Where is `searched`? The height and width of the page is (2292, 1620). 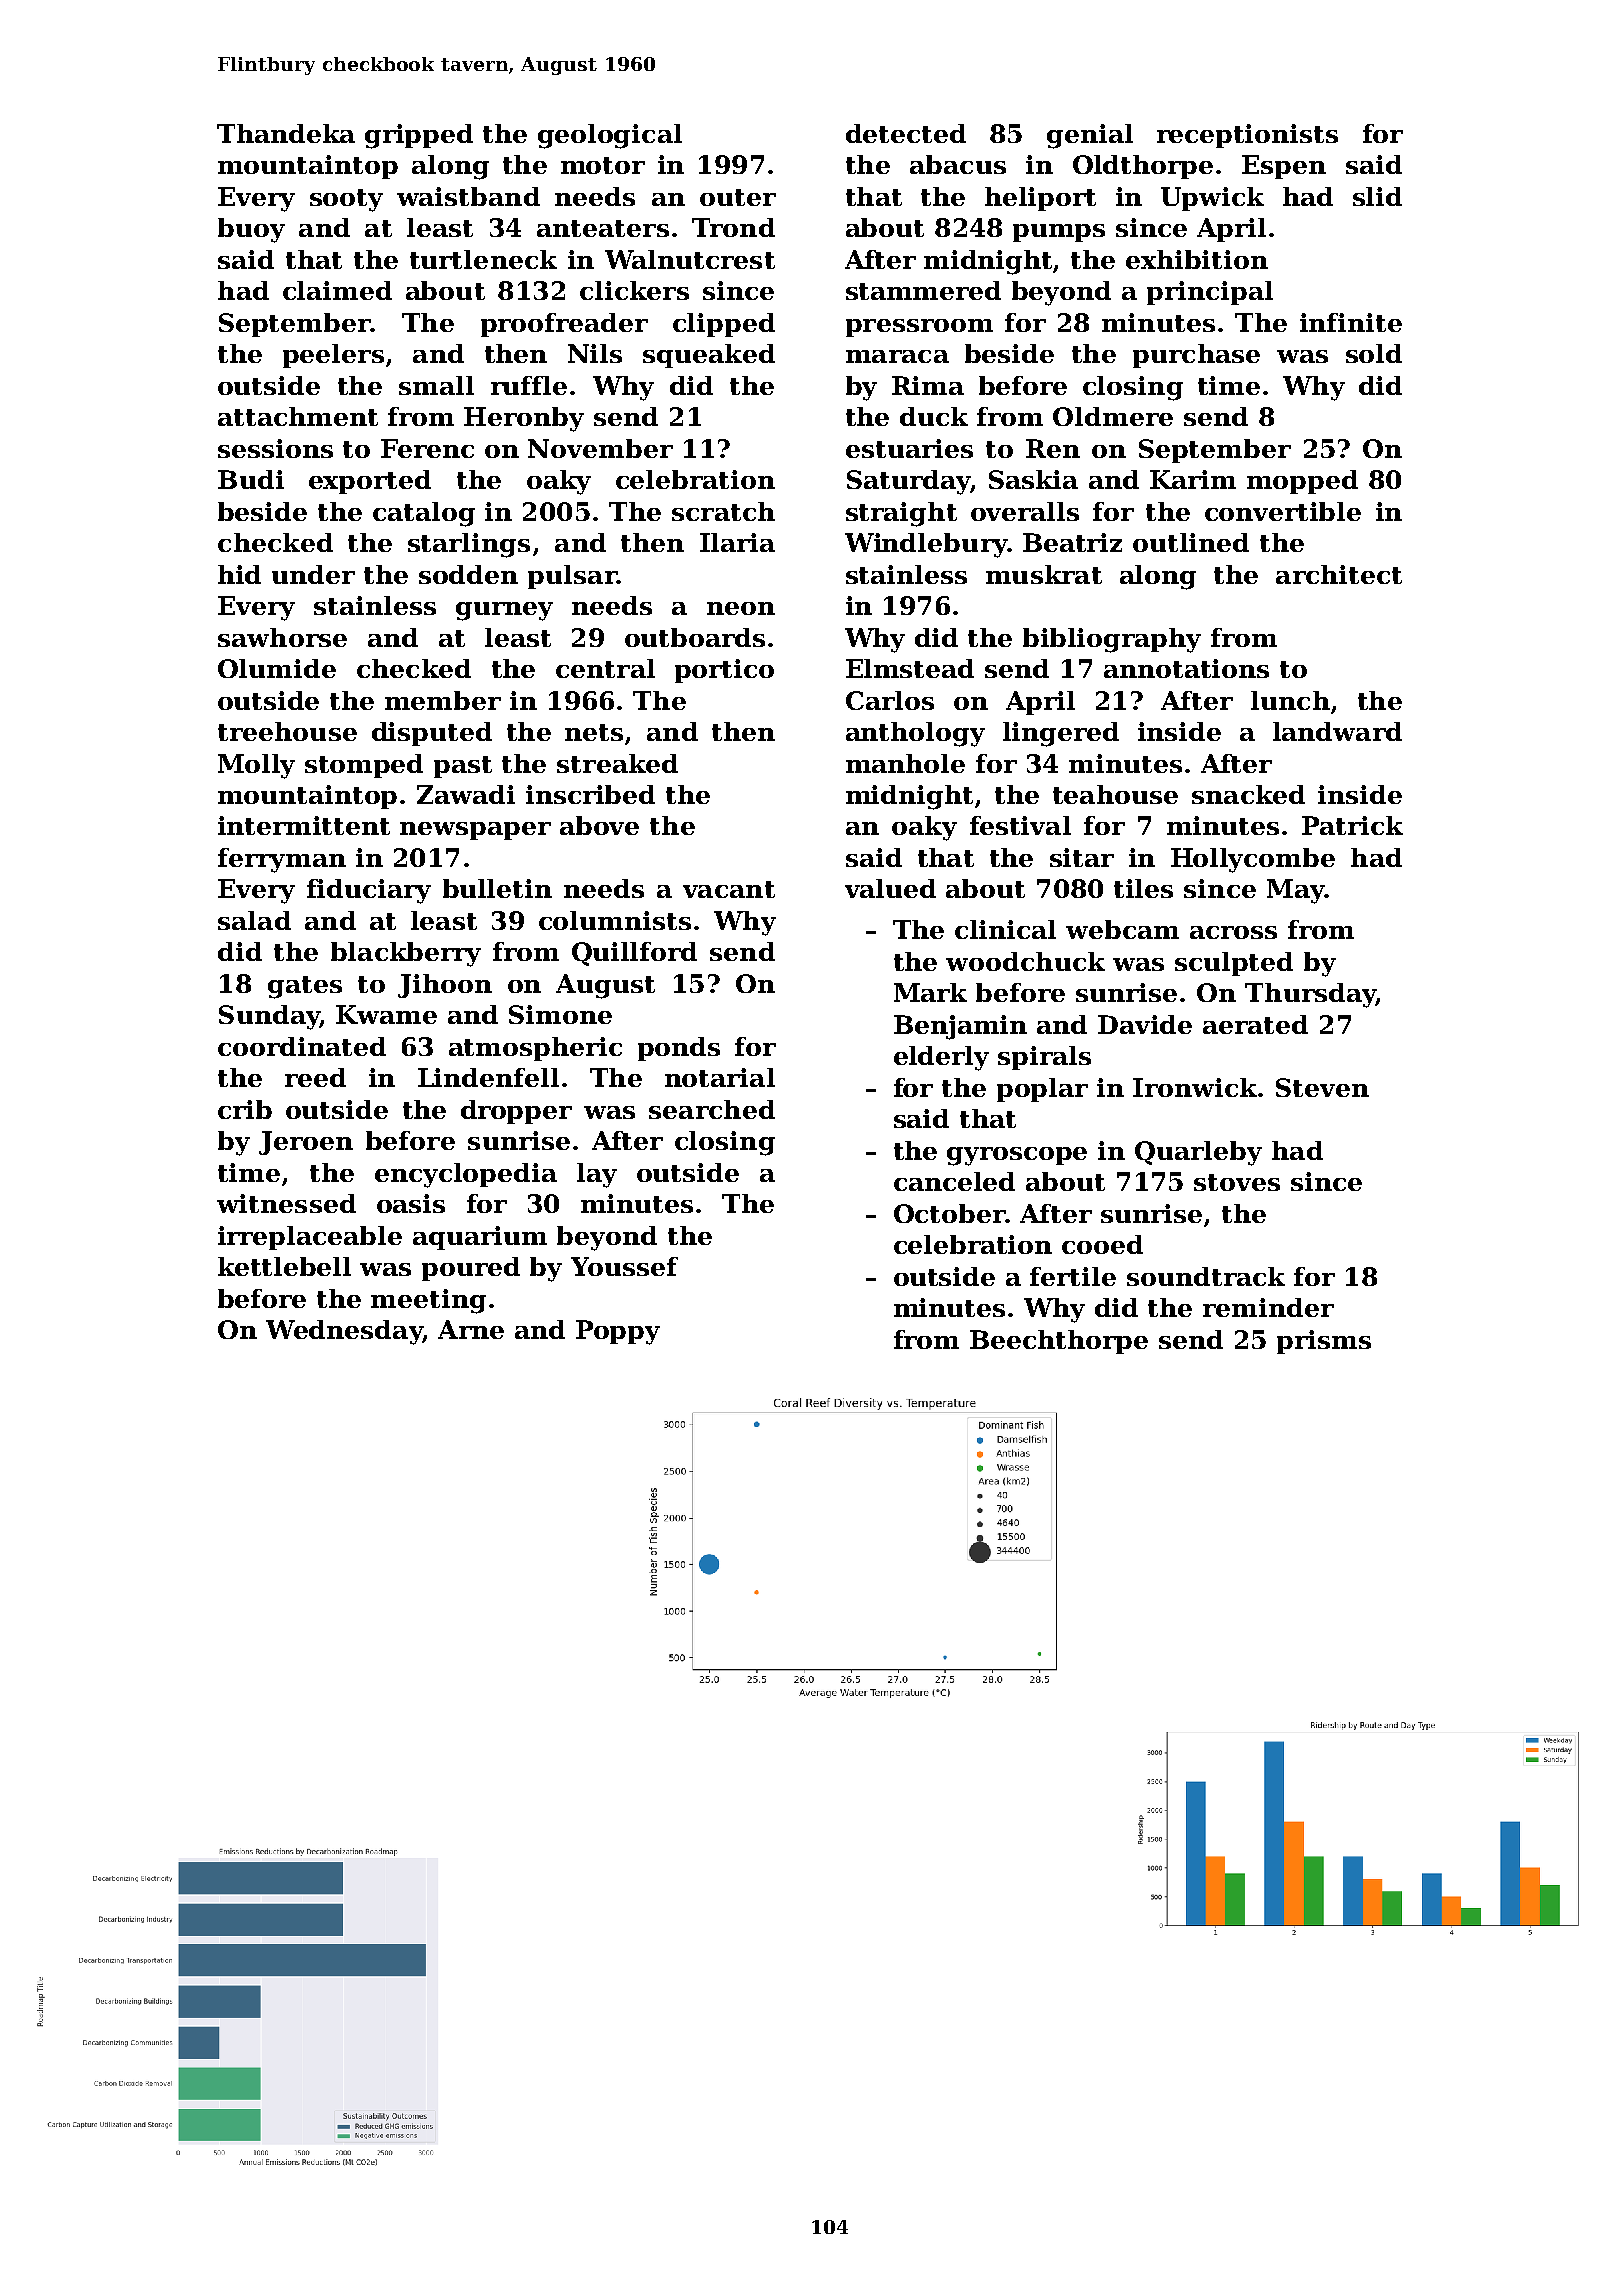
searched is located at coordinates (712, 1109).
